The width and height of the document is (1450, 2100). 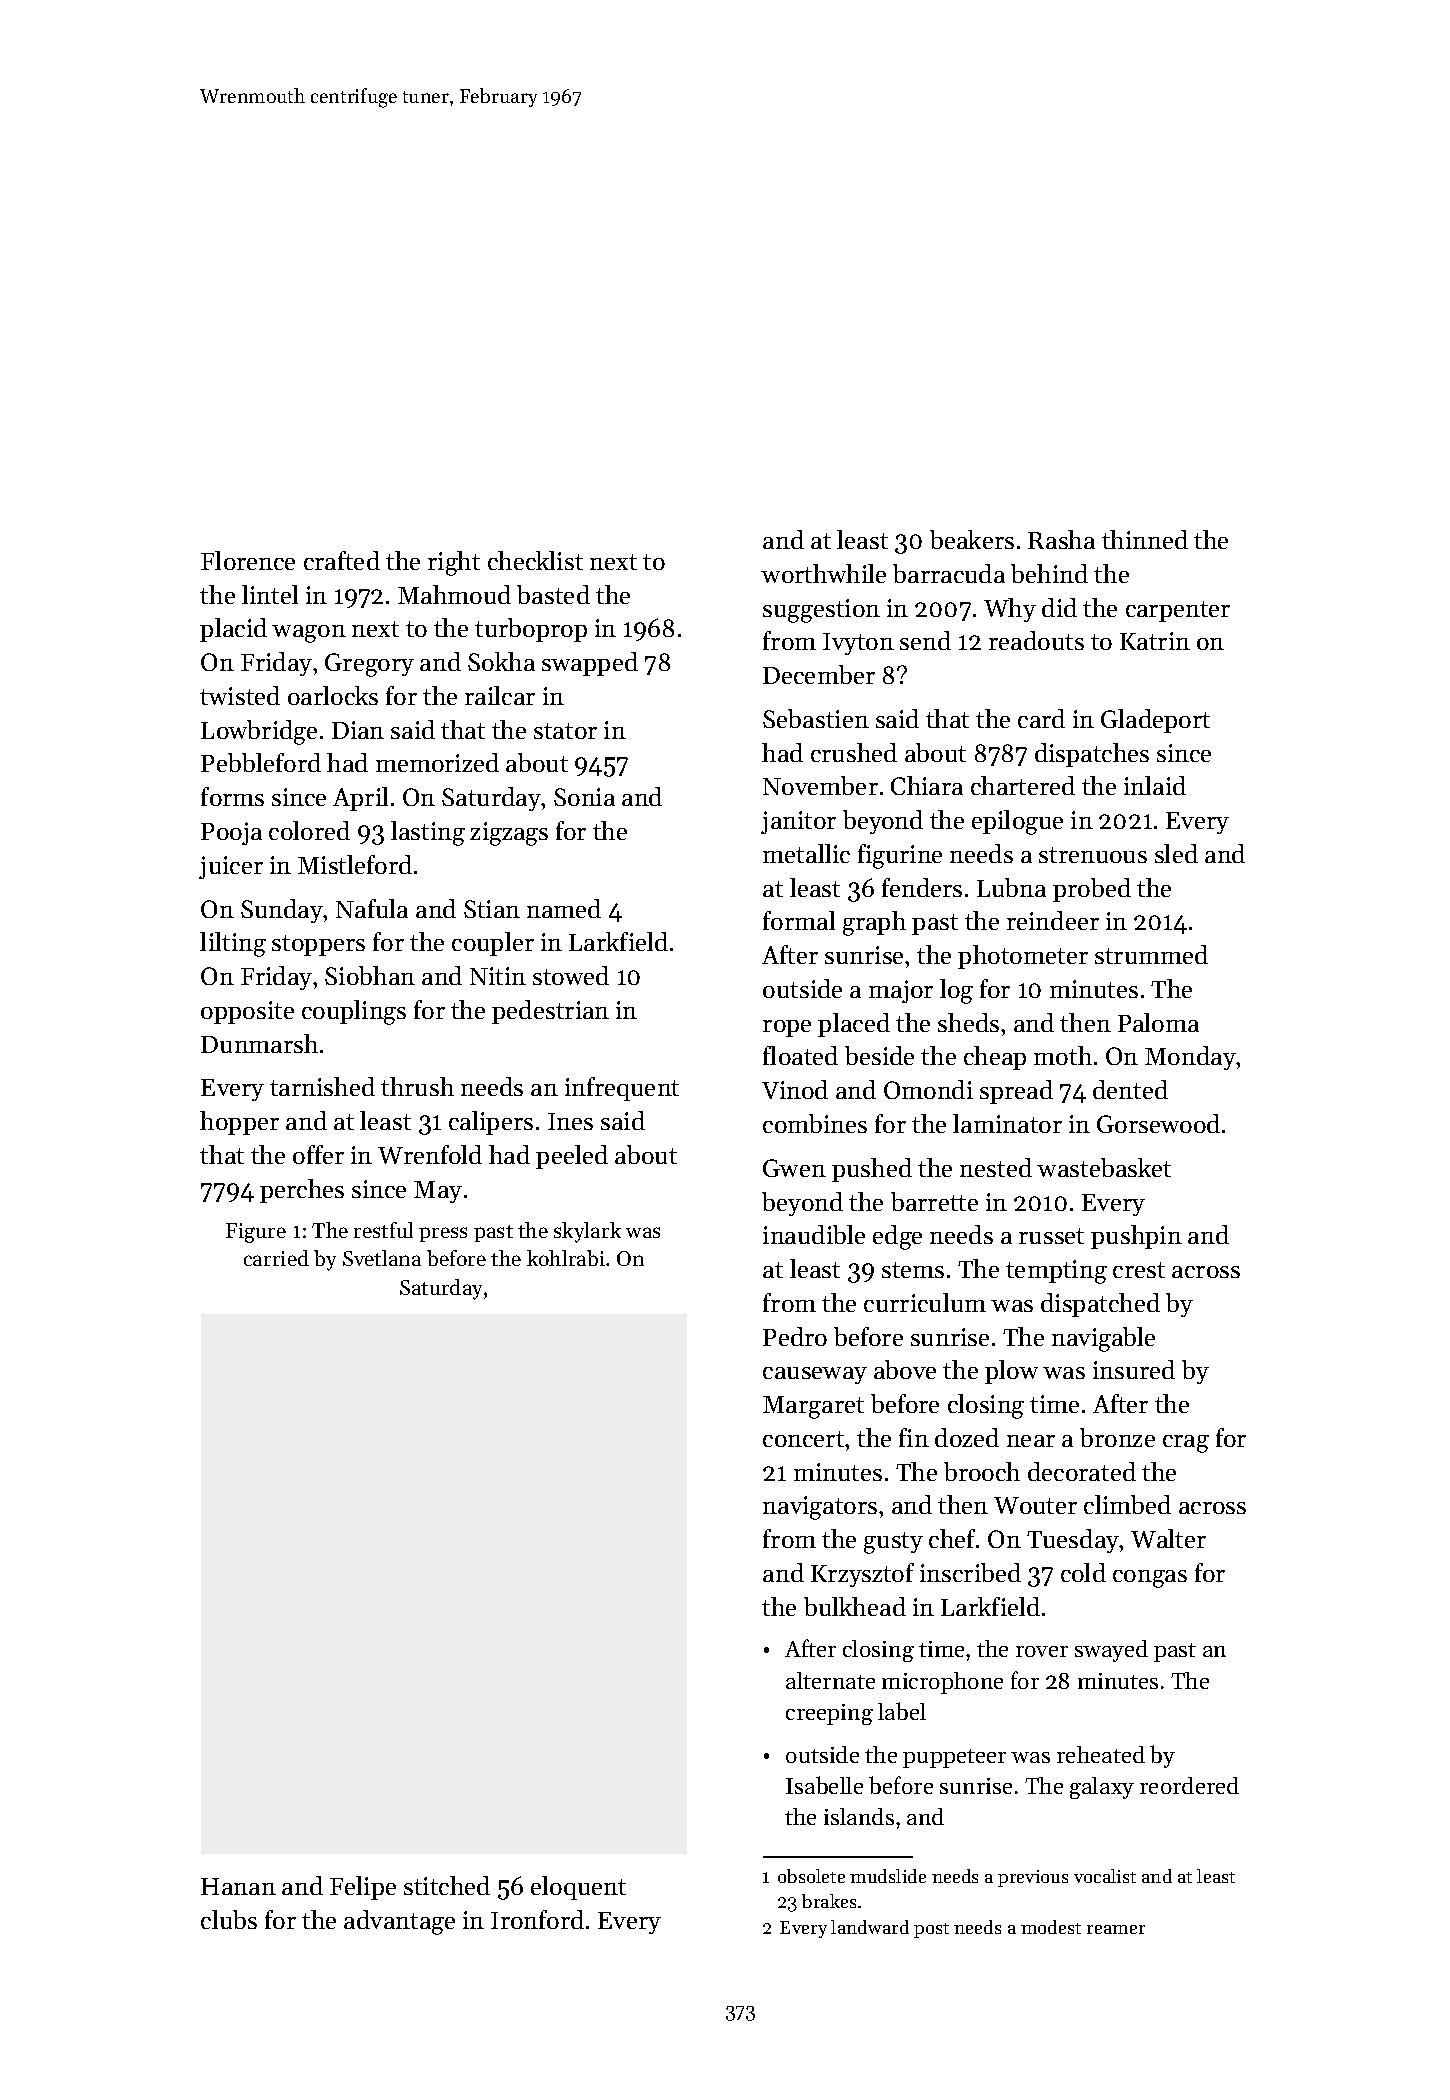 I want to click on Nitin, so click(x=498, y=976).
